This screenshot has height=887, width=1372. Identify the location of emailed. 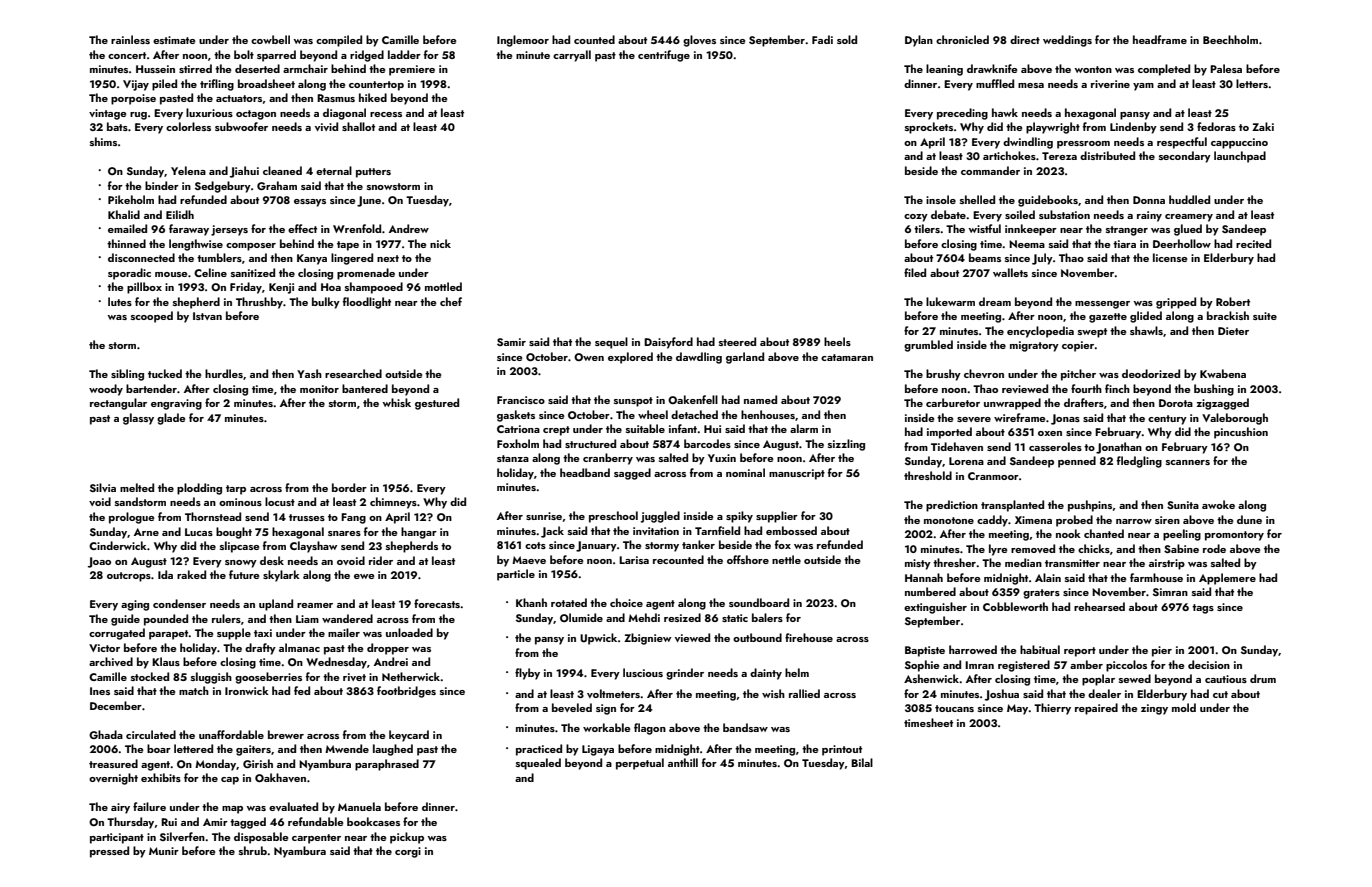
(127, 228).
